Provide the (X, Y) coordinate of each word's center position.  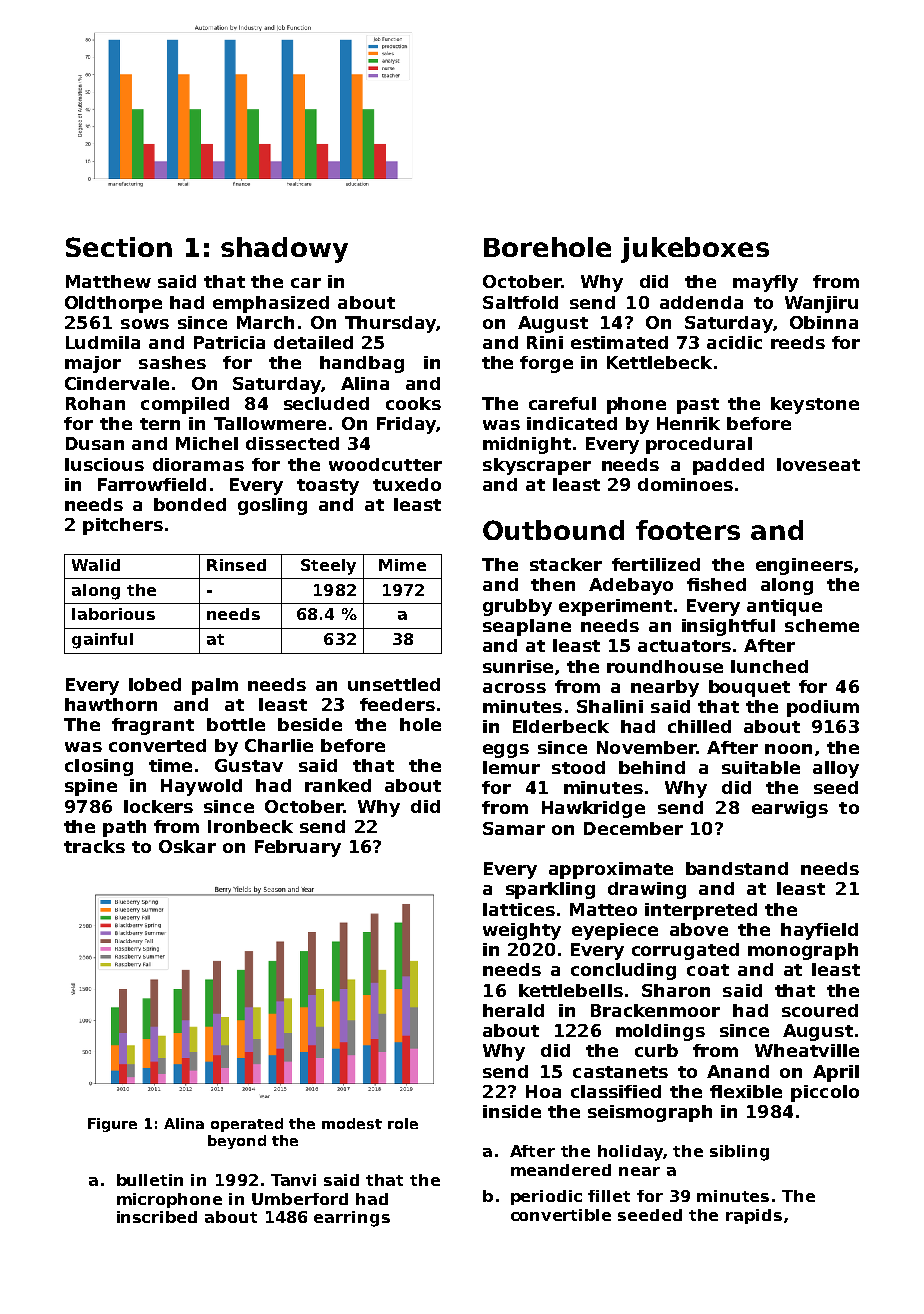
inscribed (157, 1217)
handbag (362, 364)
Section (119, 247)
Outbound (553, 530)
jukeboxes (695, 250)
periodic (546, 1197)
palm (215, 686)
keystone (815, 405)
